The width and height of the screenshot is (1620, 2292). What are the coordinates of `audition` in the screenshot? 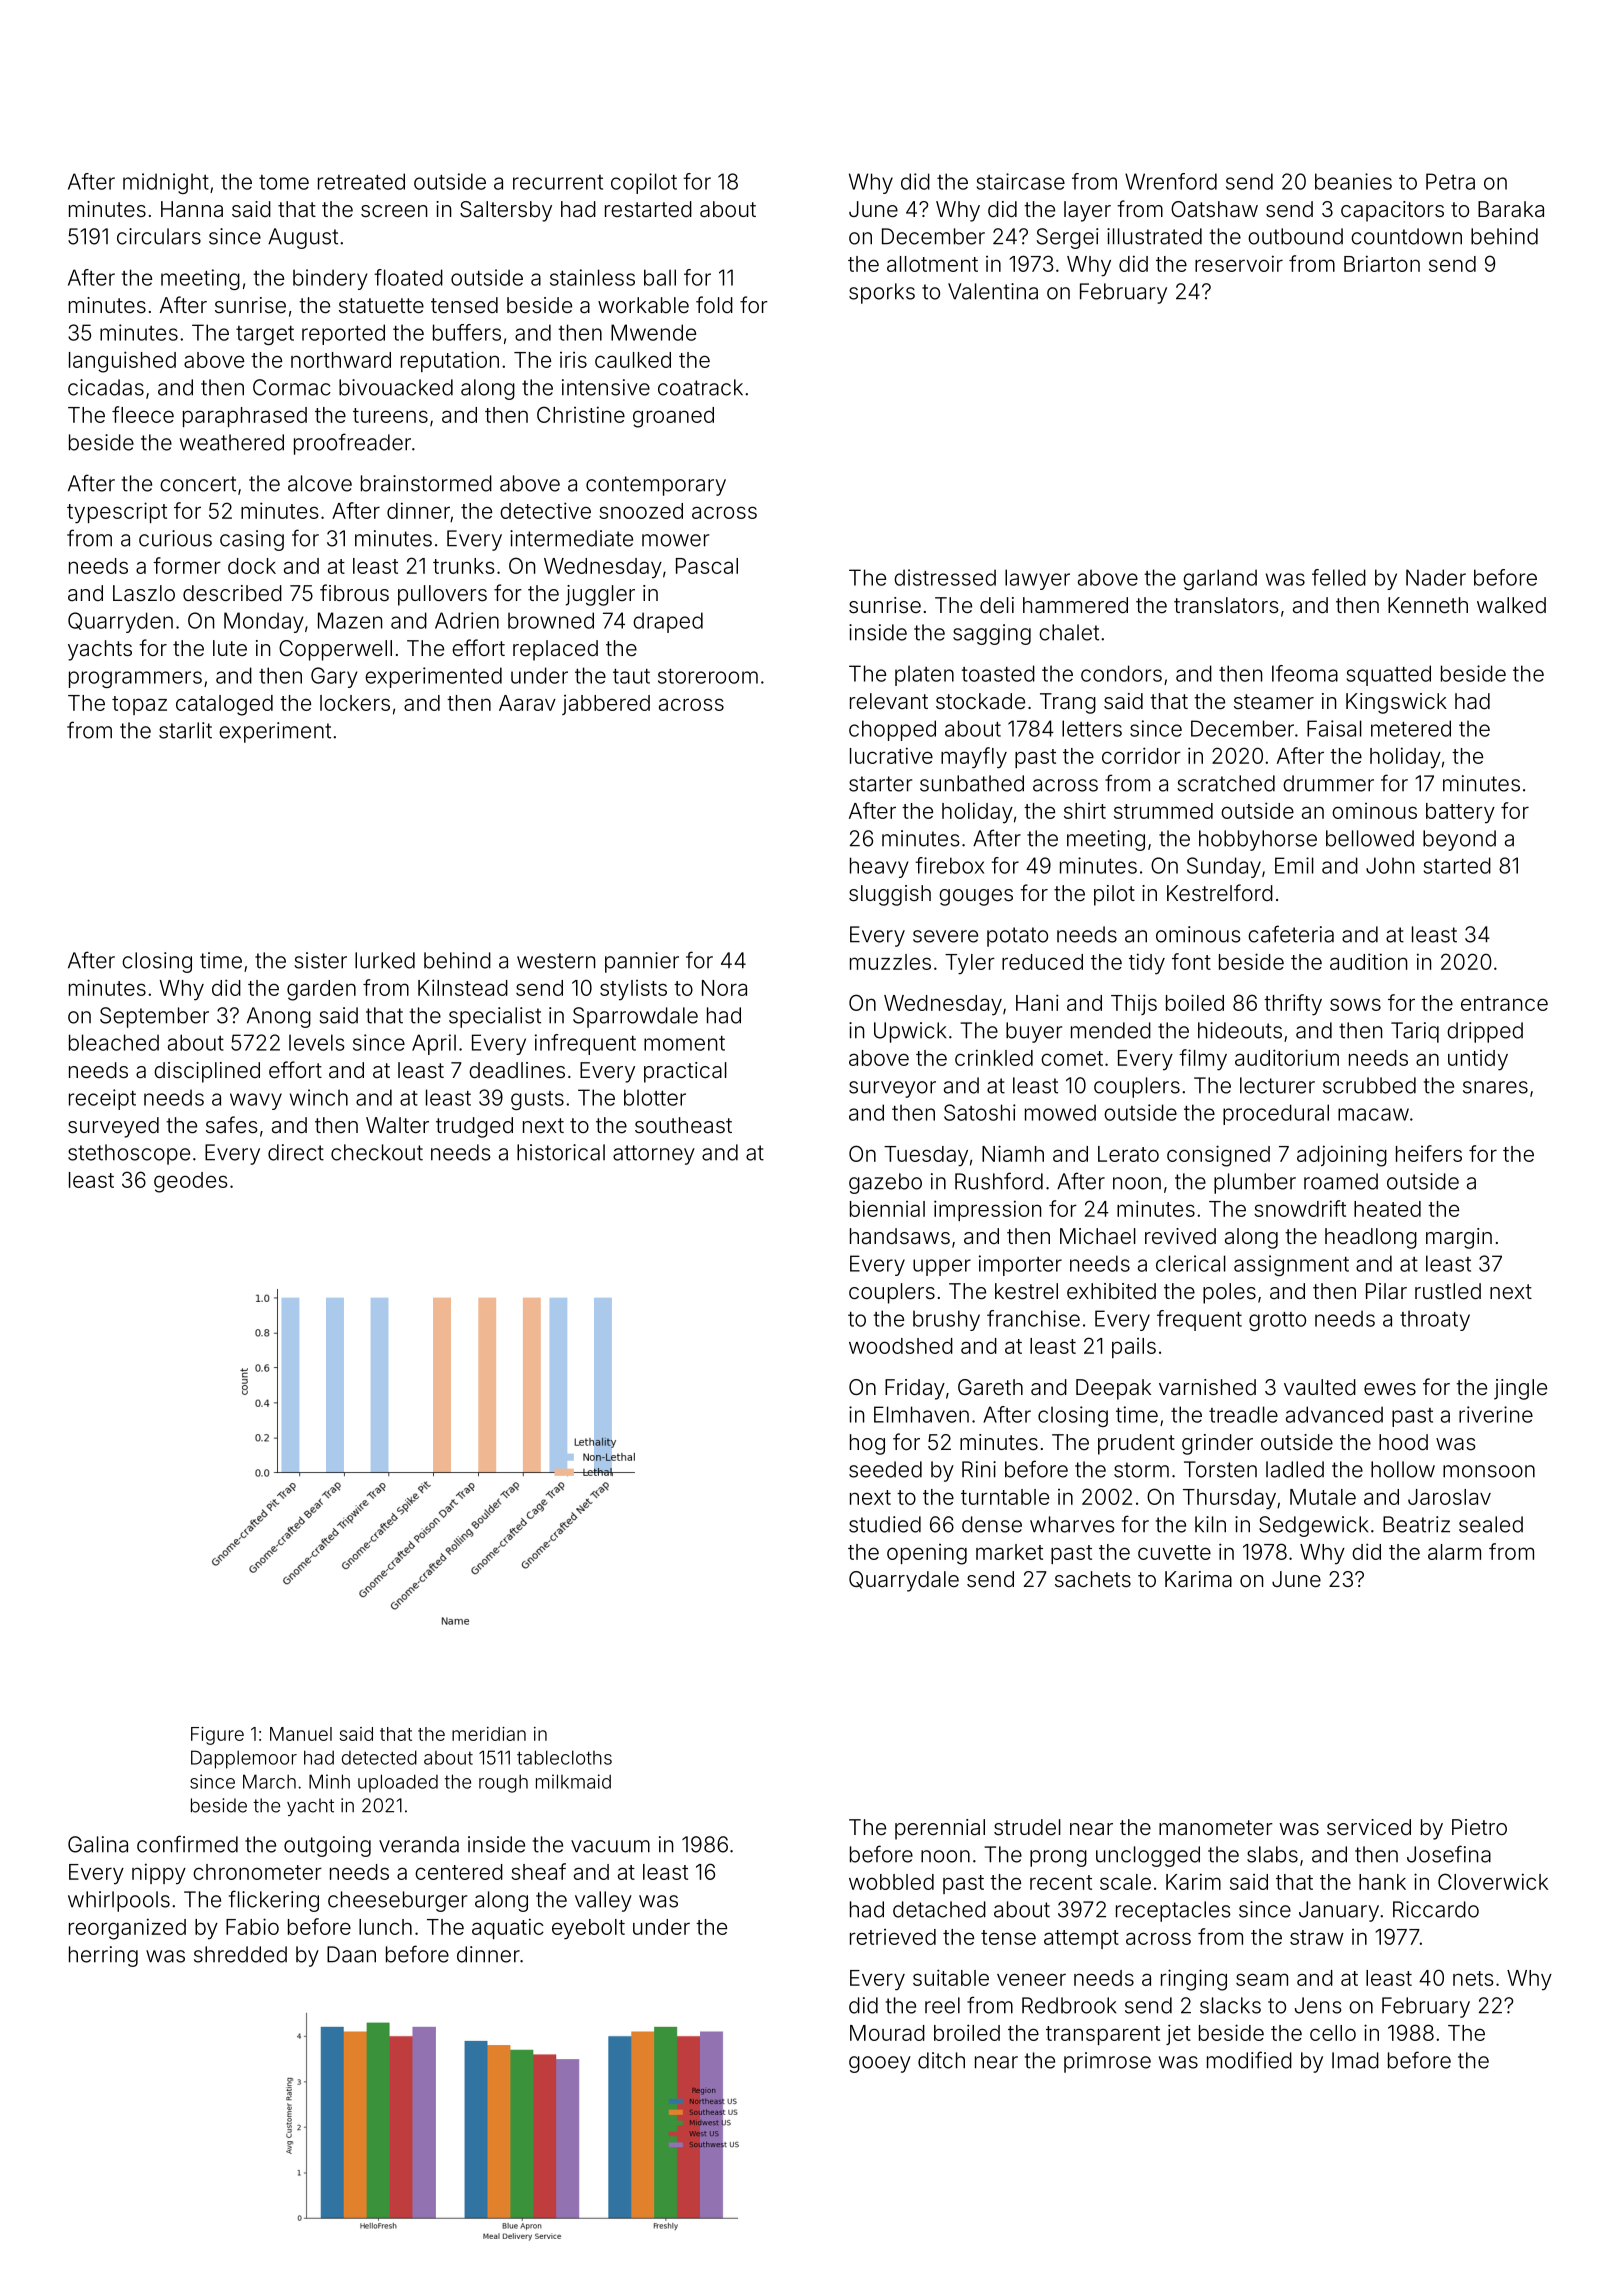 It's located at (1368, 961).
